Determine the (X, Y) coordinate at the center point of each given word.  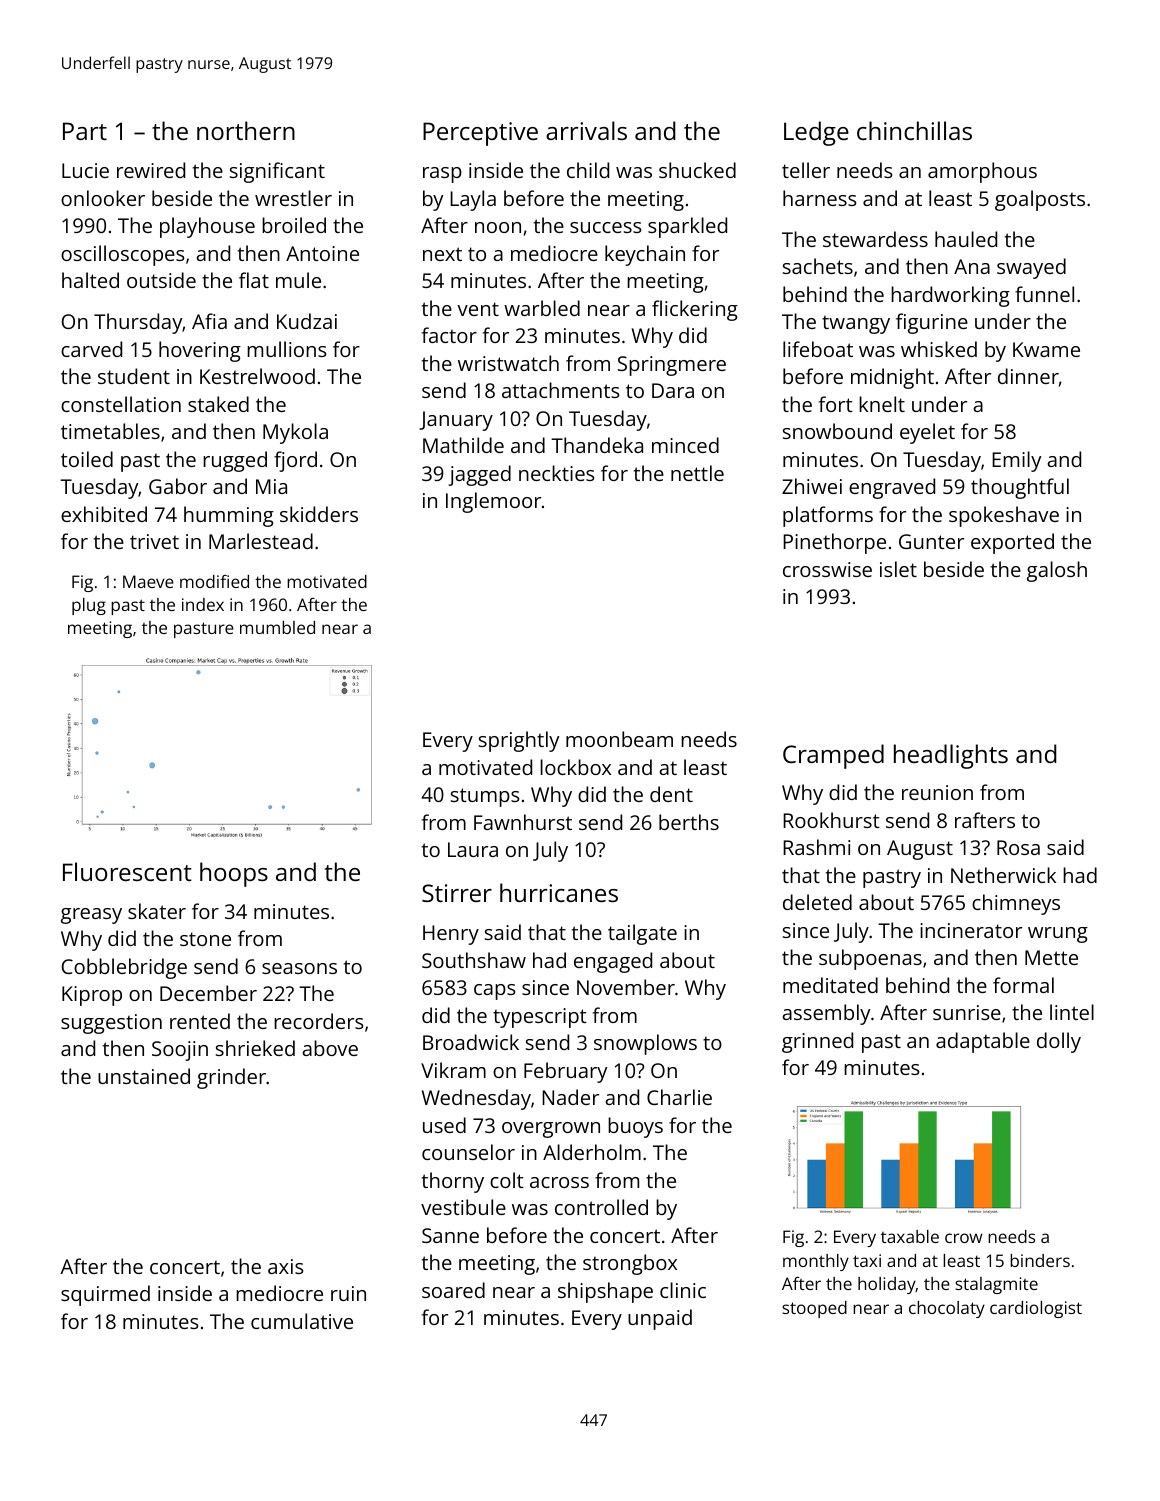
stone (205, 939)
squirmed (105, 1295)
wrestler (293, 198)
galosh (1057, 571)
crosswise (827, 569)
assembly (826, 1014)
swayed (1031, 268)
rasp (442, 175)
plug (89, 606)
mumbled (277, 627)
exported (1012, 543)
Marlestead (261, 541)
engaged (613, 962)
